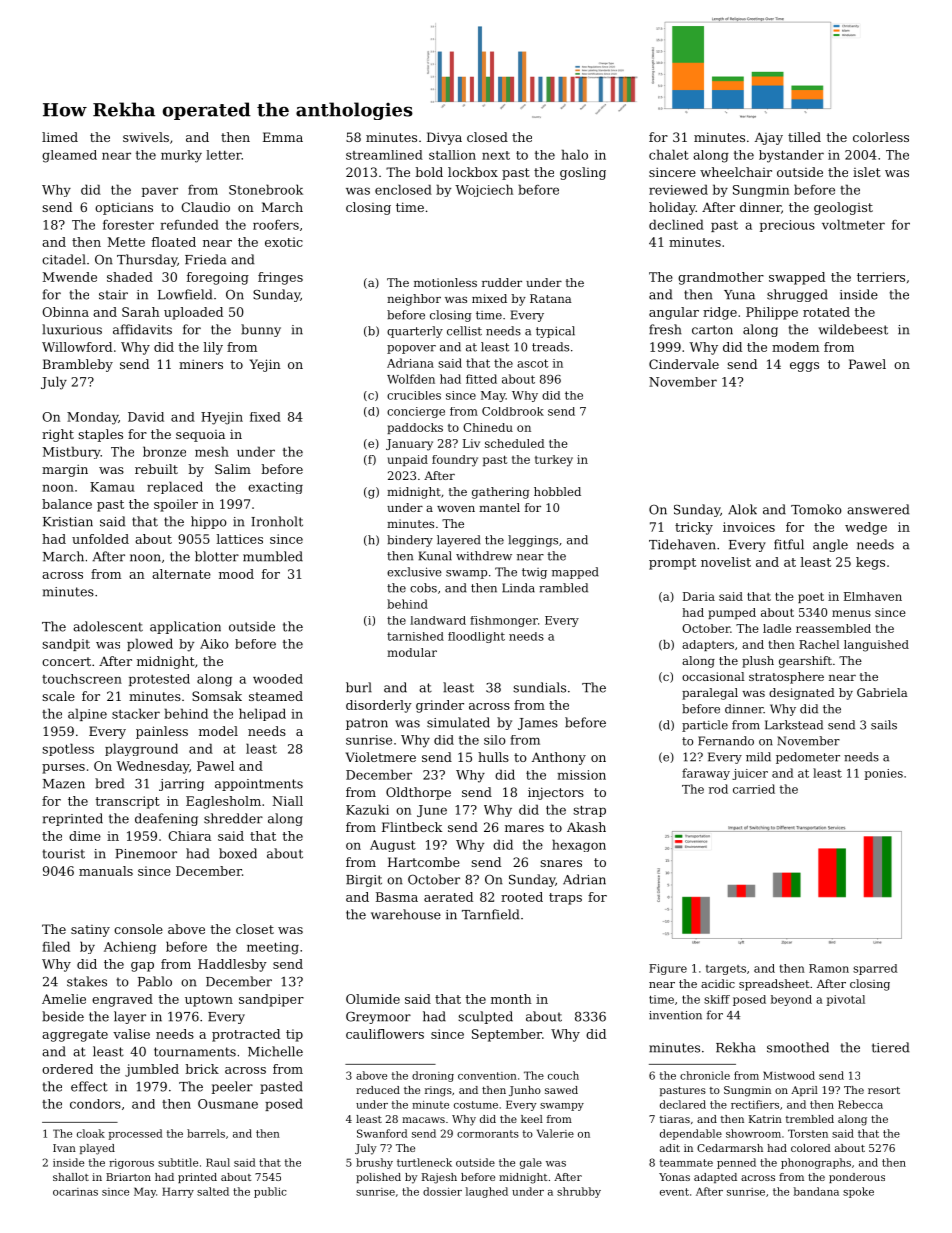 The image size is (952, 1233). I want to click on Harry, so click(178, 1192).
